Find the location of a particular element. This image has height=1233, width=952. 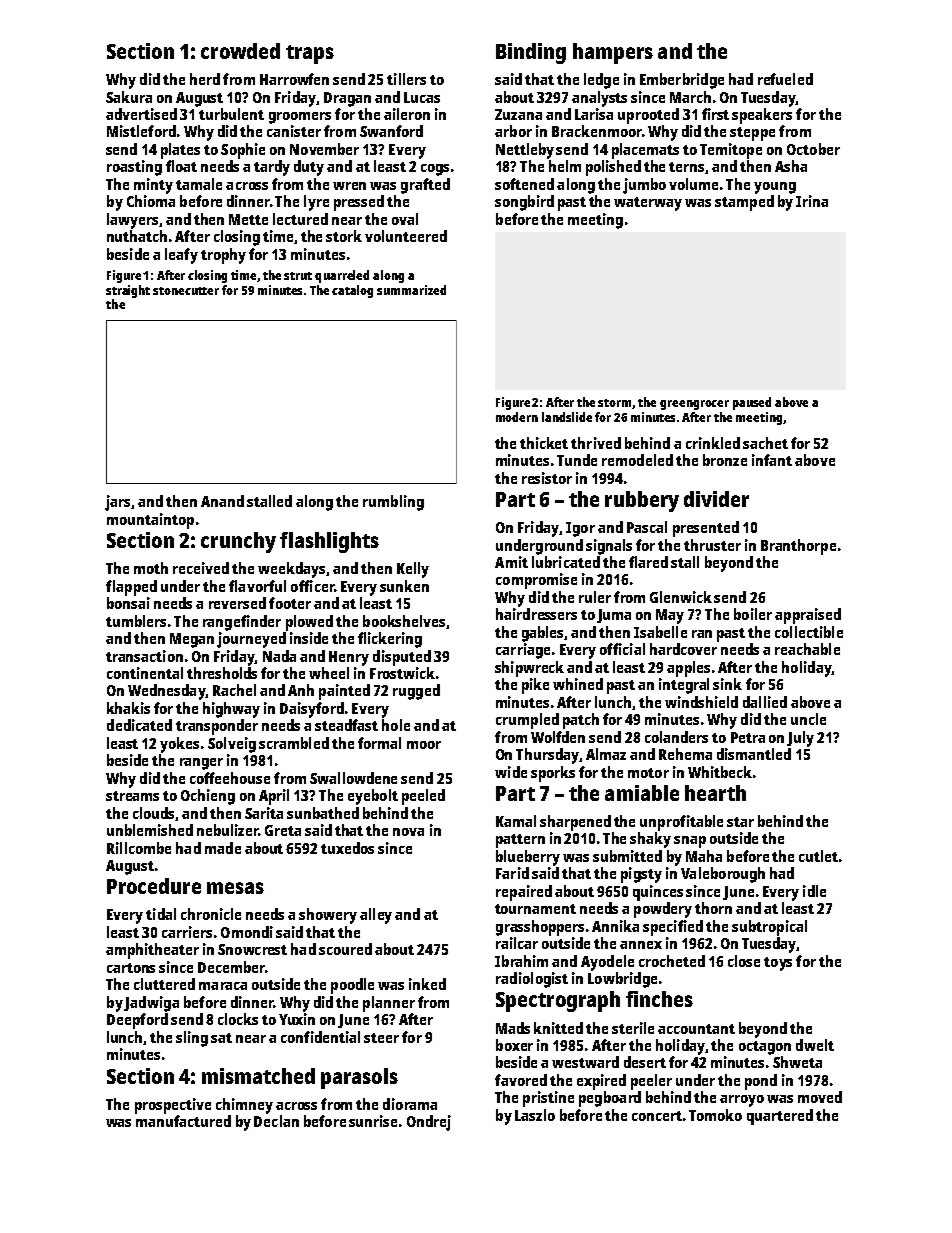

sunrise is located at coordinates (373, 1121).
